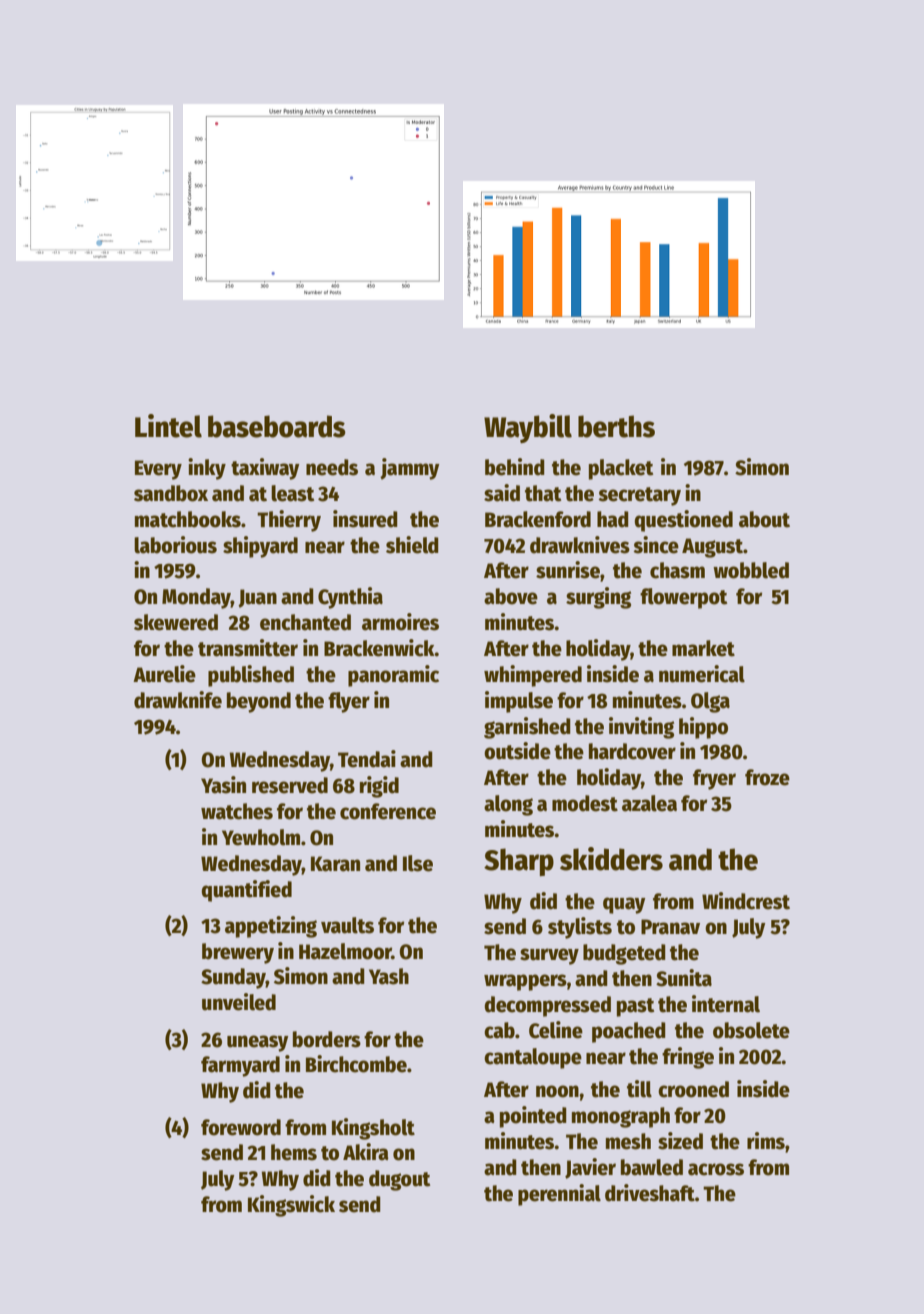 Image resolution: width=924 pixels, height=1314 pixels. What do you see at coordinates (290, 785) in the page?
I see `reserved` at bounding box center [290, 785].
